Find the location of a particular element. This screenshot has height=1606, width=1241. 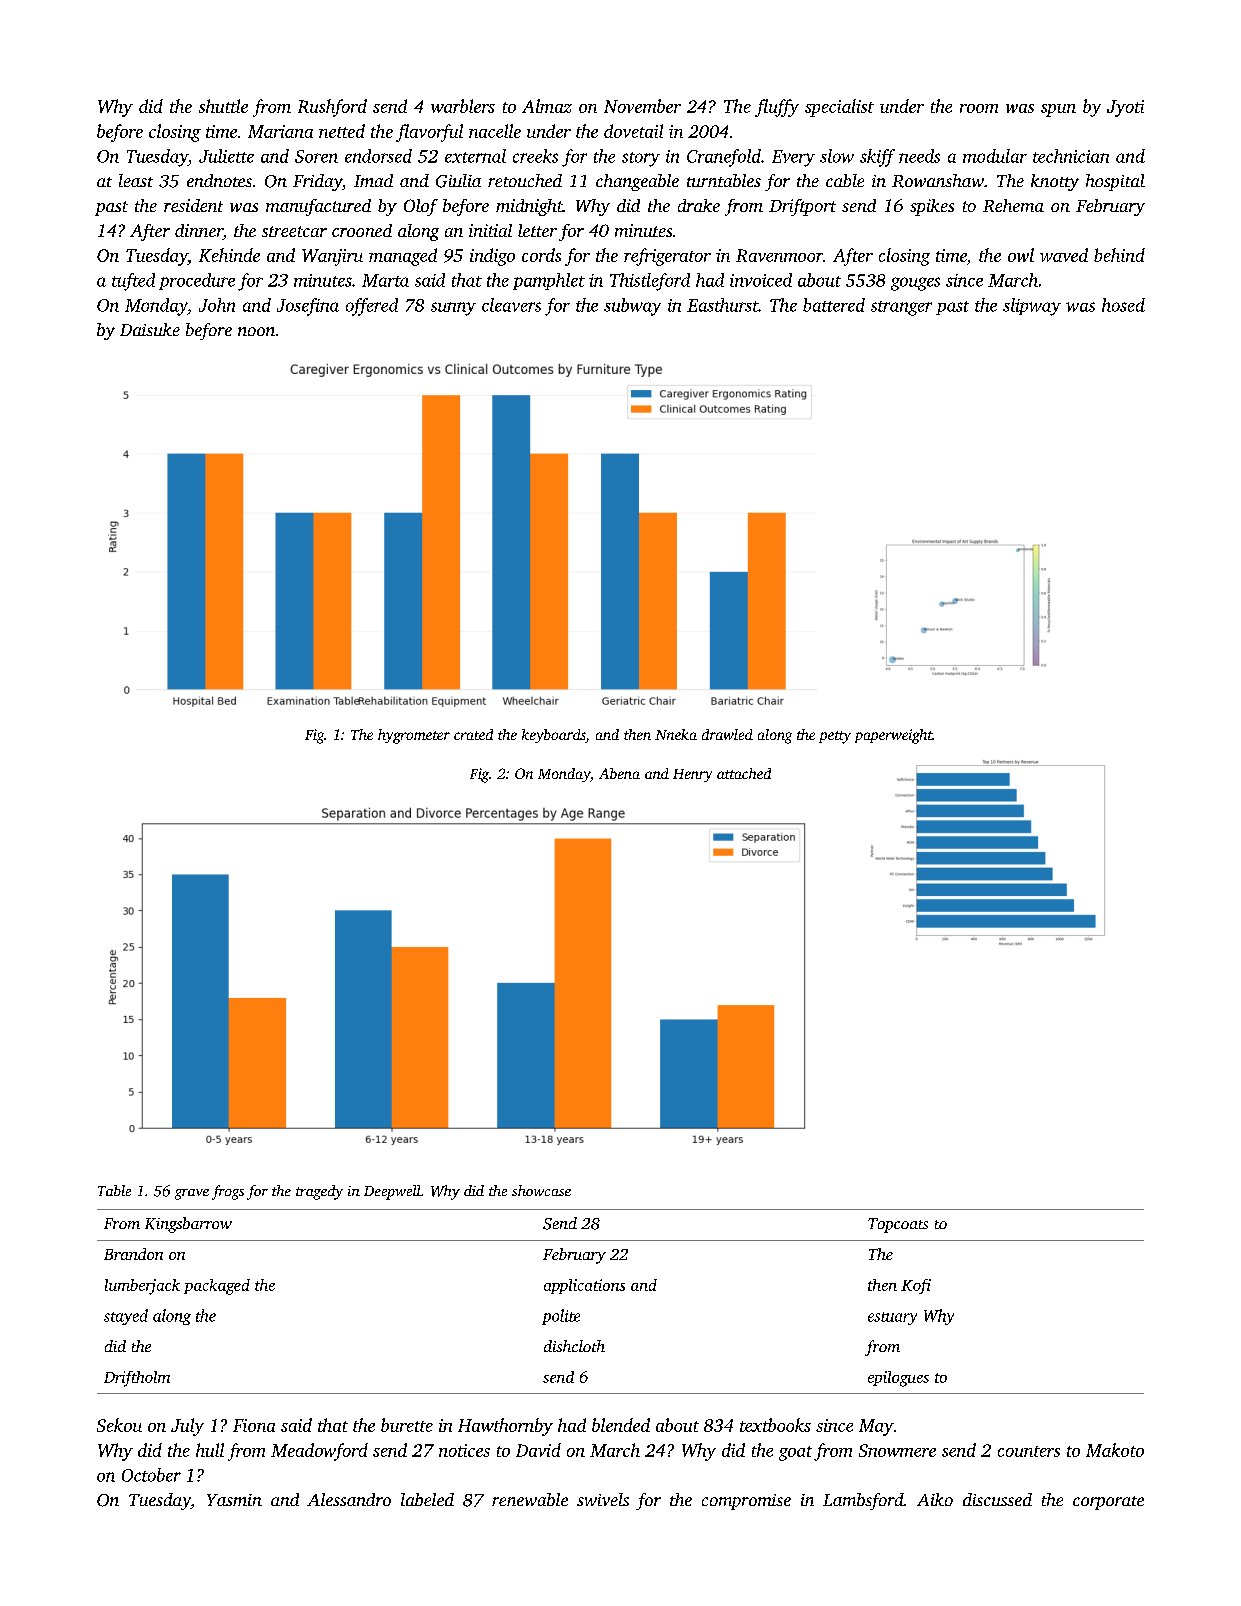

hygrometer is located at coordinates (414, 736).
